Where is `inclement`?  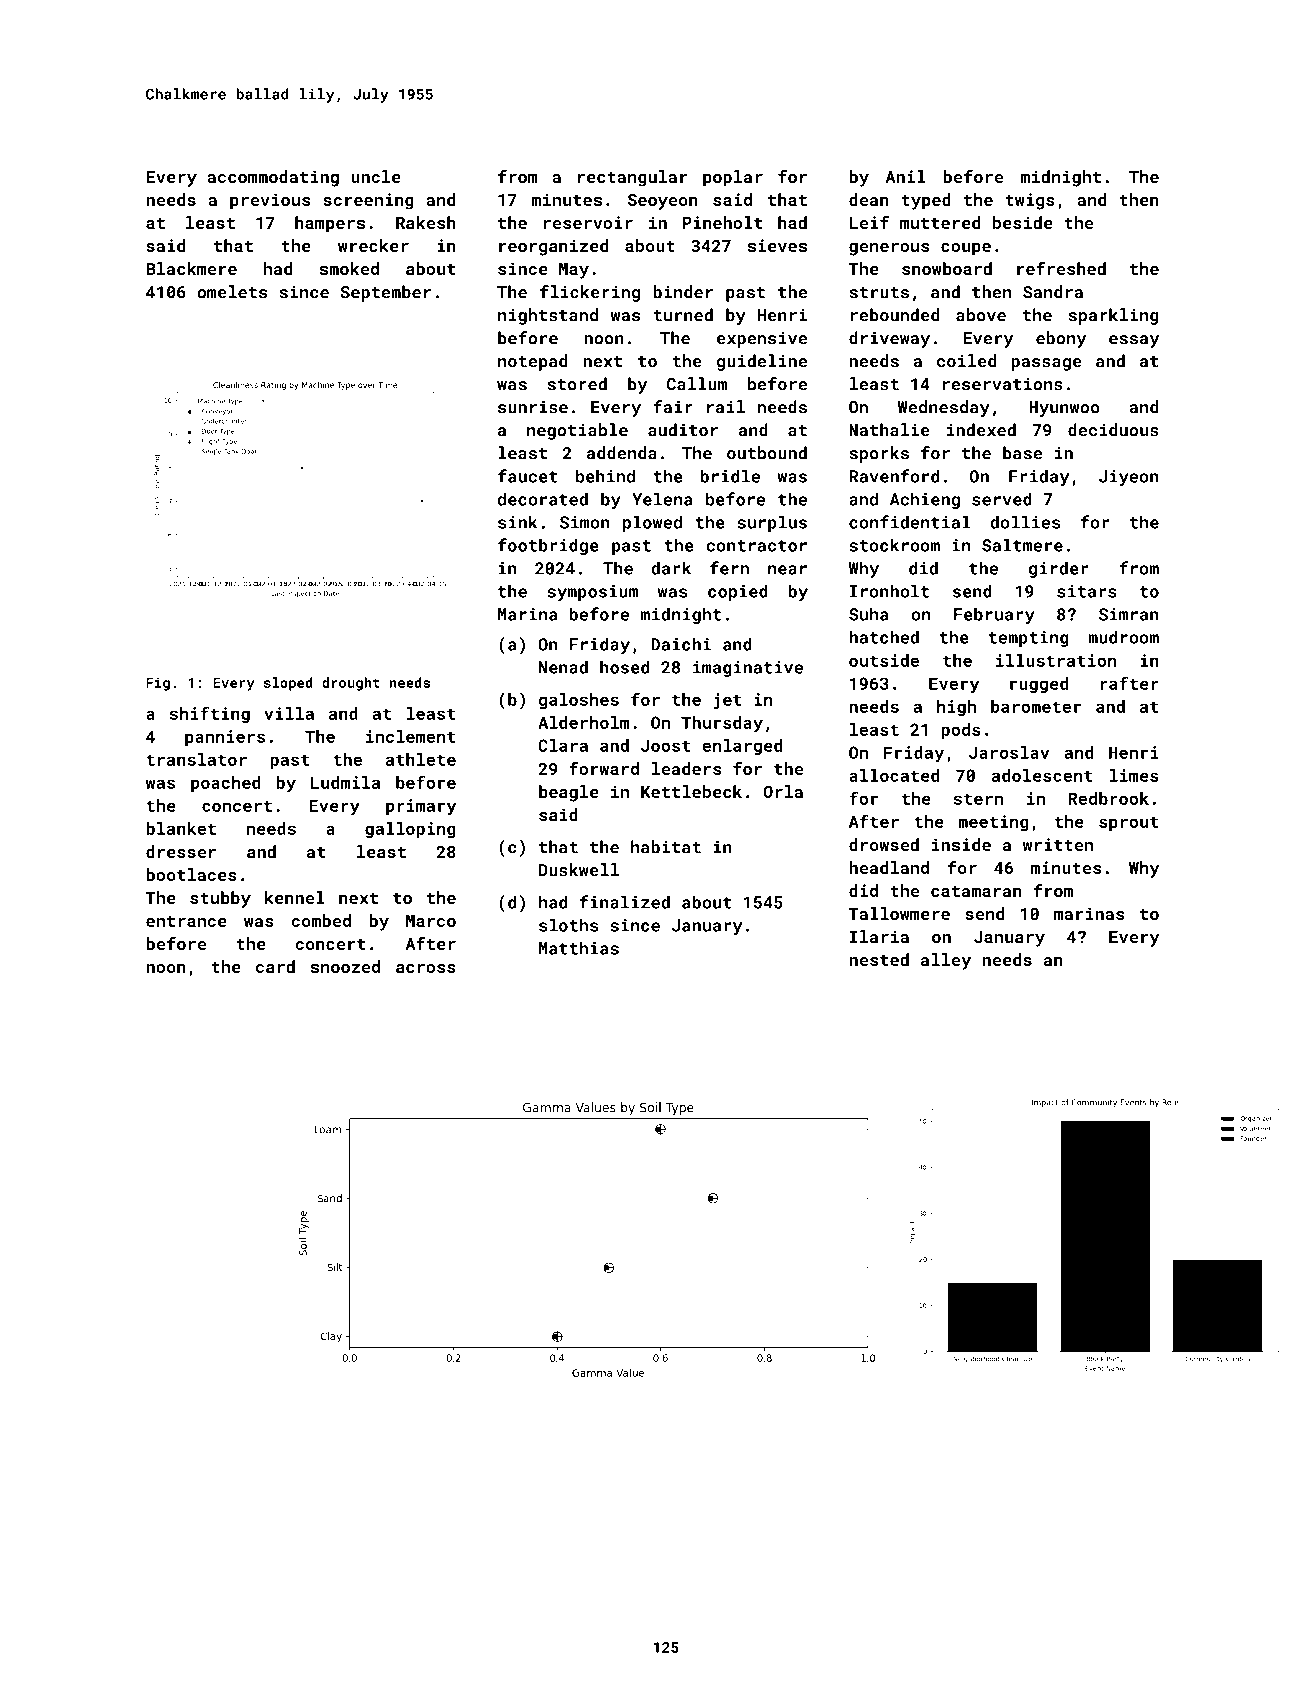
inclement is located at coordinates (411, 736).
